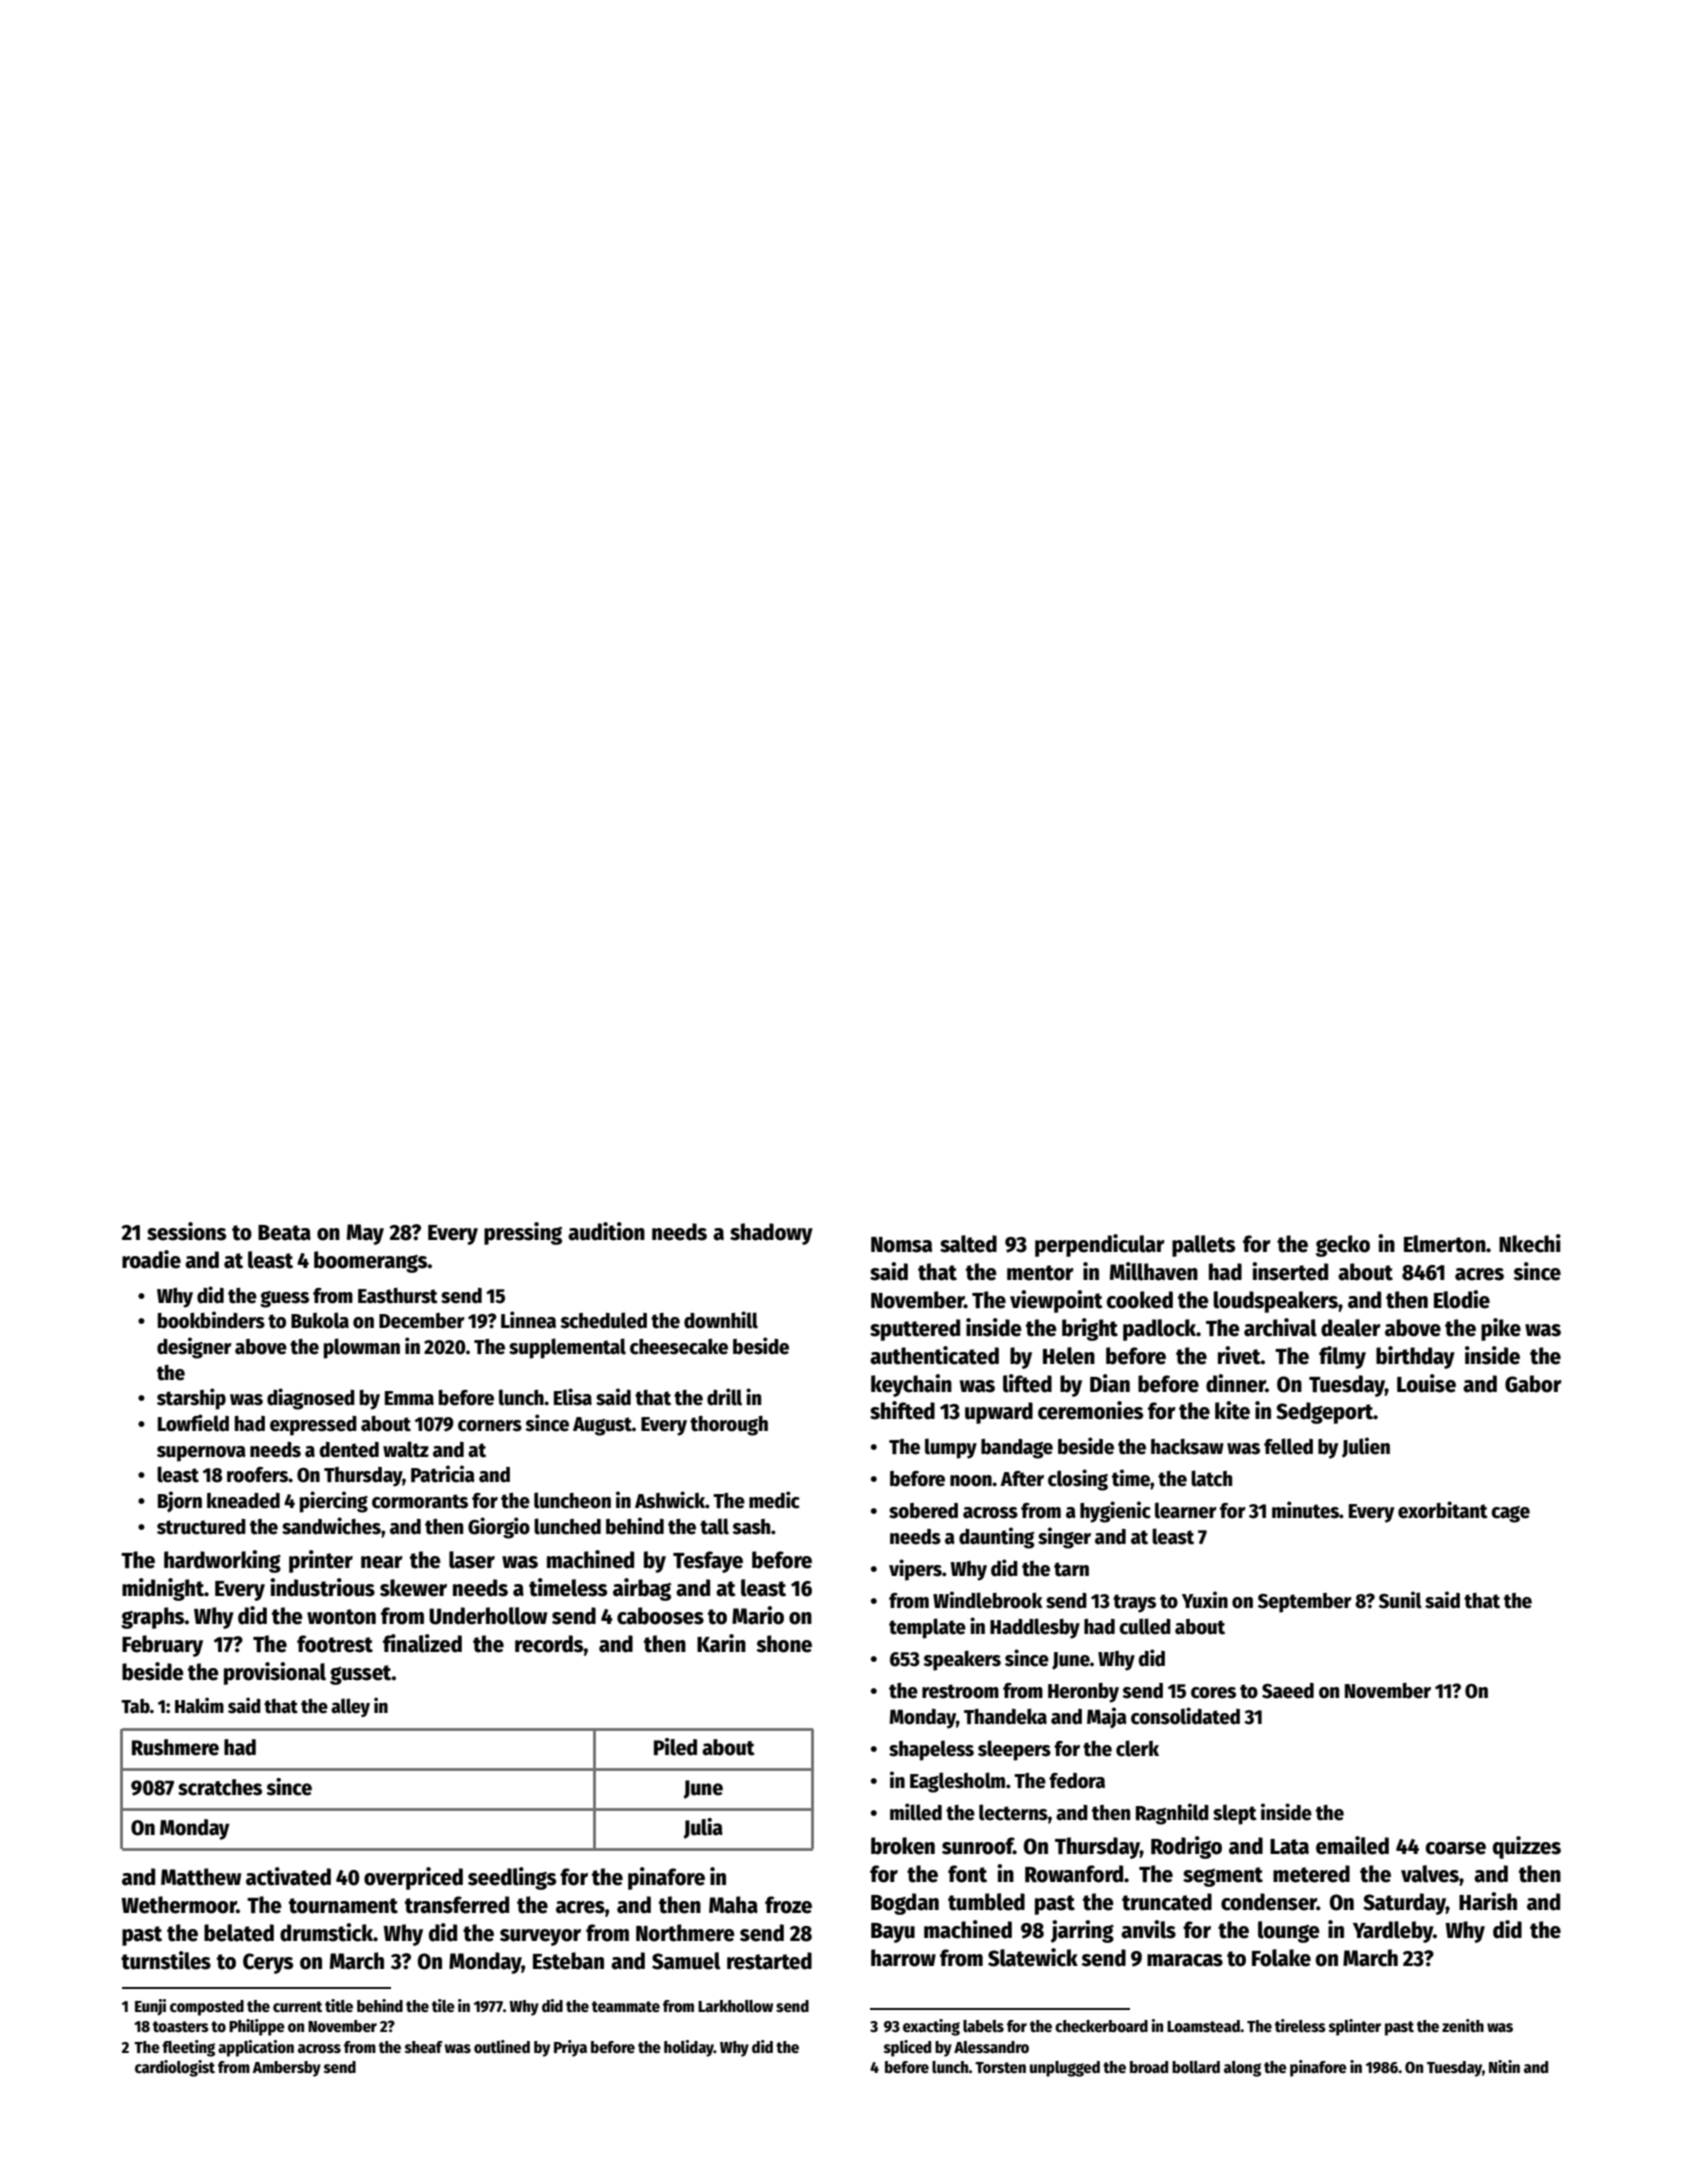 Image resolution: width=1683 pixels, height=2178 pixels. I want to click on Karin, so click(721, 1643).
